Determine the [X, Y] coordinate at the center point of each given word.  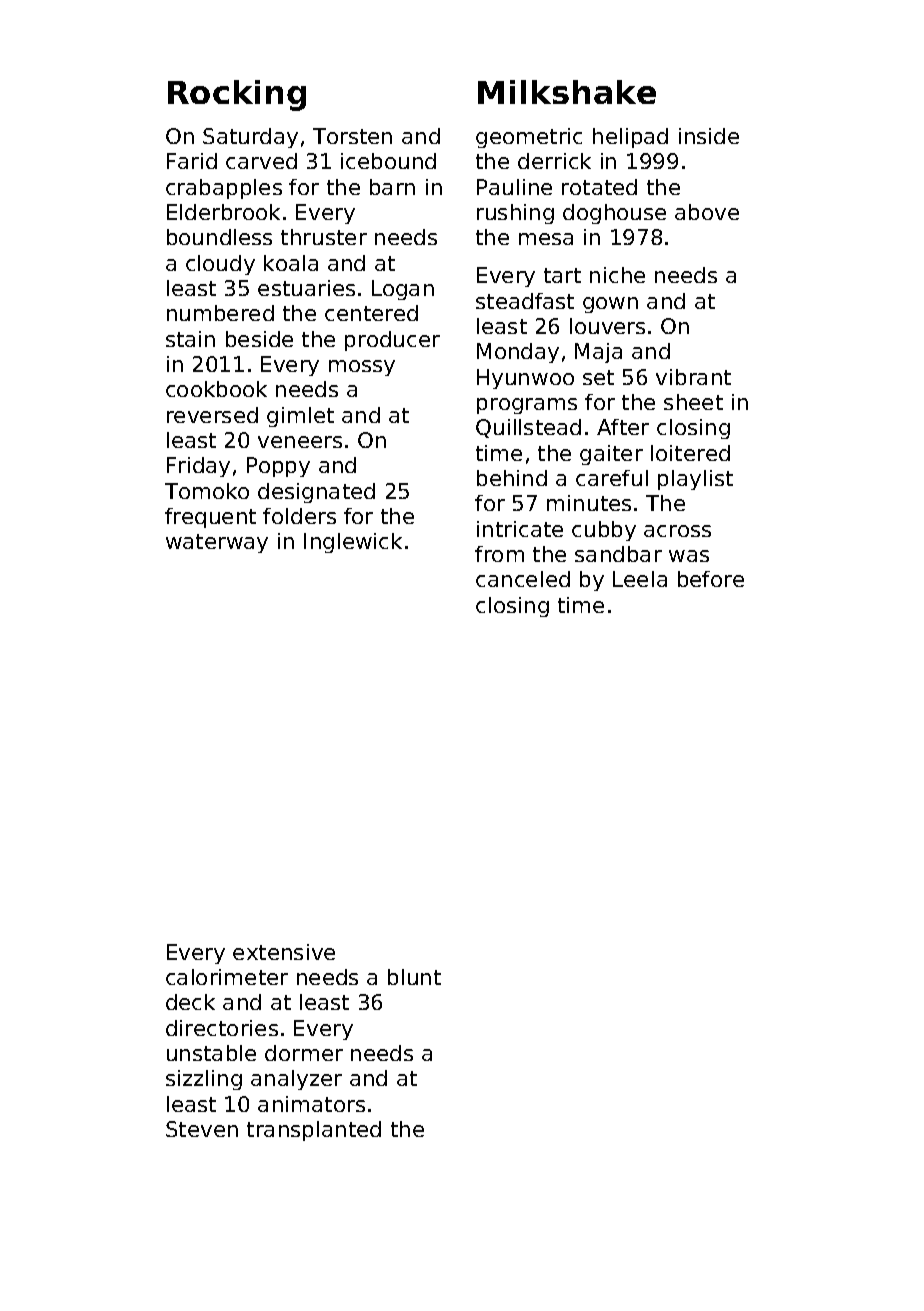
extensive [284, 952]
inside [709, 136]
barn [392, 187]
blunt [414, 977]
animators [311, 1104]
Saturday [250, 138]
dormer [304, 1053]
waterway [217, 543]
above [707, 212]
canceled [523, 579]
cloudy [220, 265]
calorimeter [227, 977]
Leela [640, 579]
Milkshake [567, 92]
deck [190, 1002]
